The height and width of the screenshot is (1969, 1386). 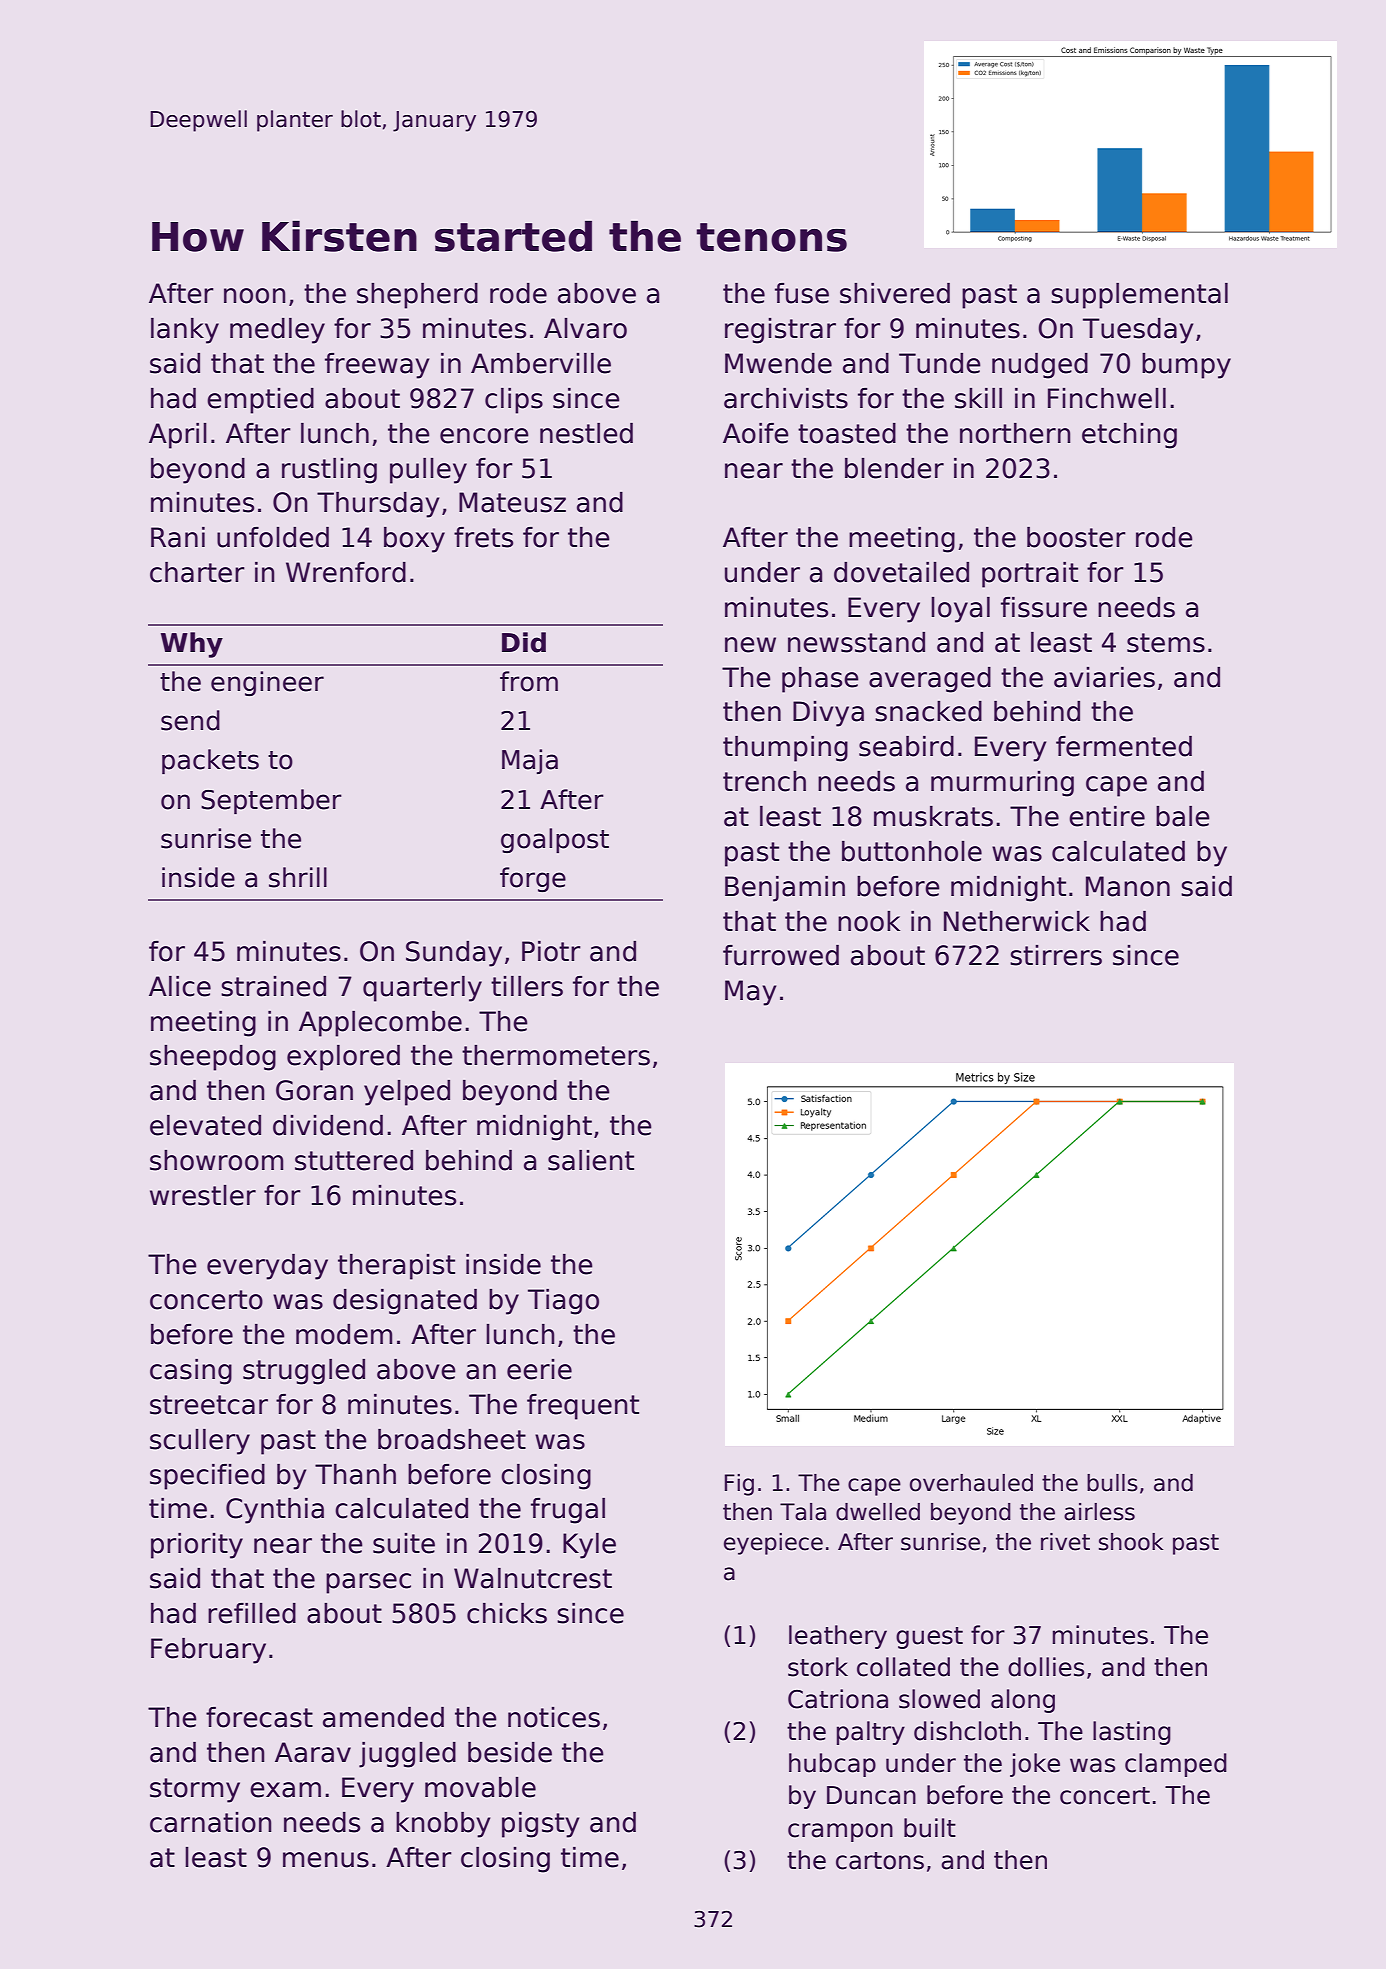 I want to click on forge, so click(x=533, y=879).
